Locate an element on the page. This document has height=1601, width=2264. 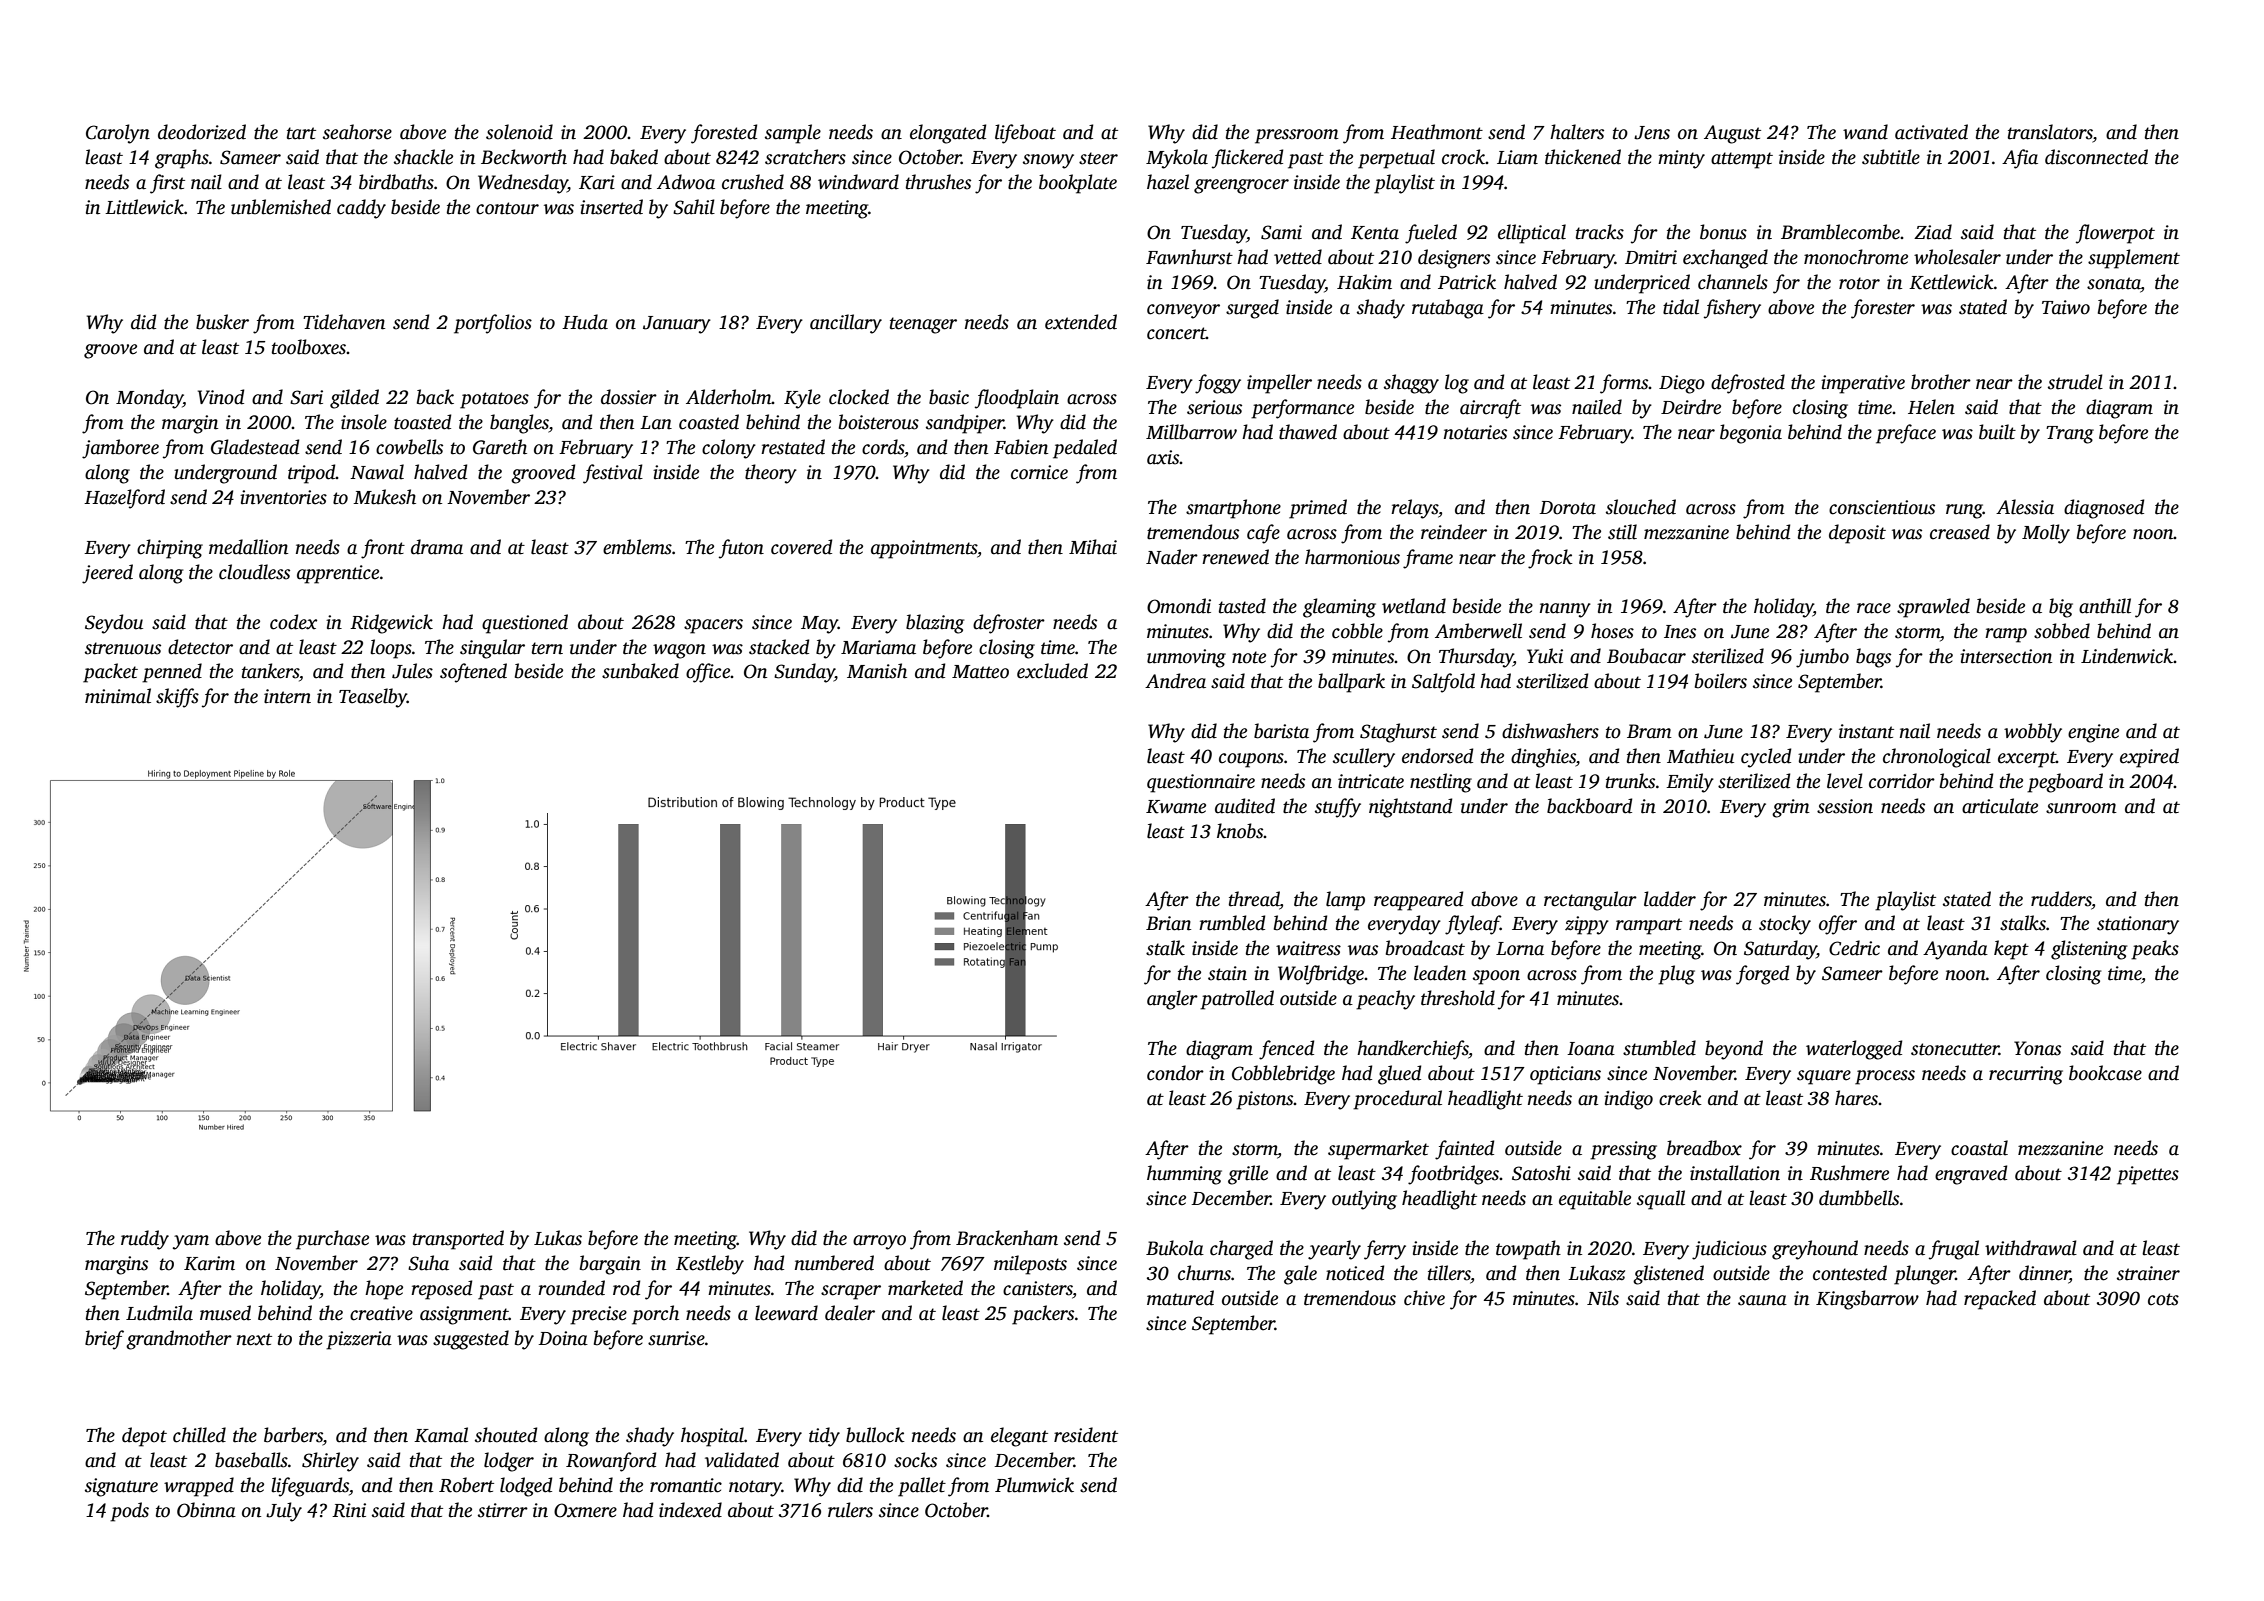
intersection is located at coordinates (2006, 656).
